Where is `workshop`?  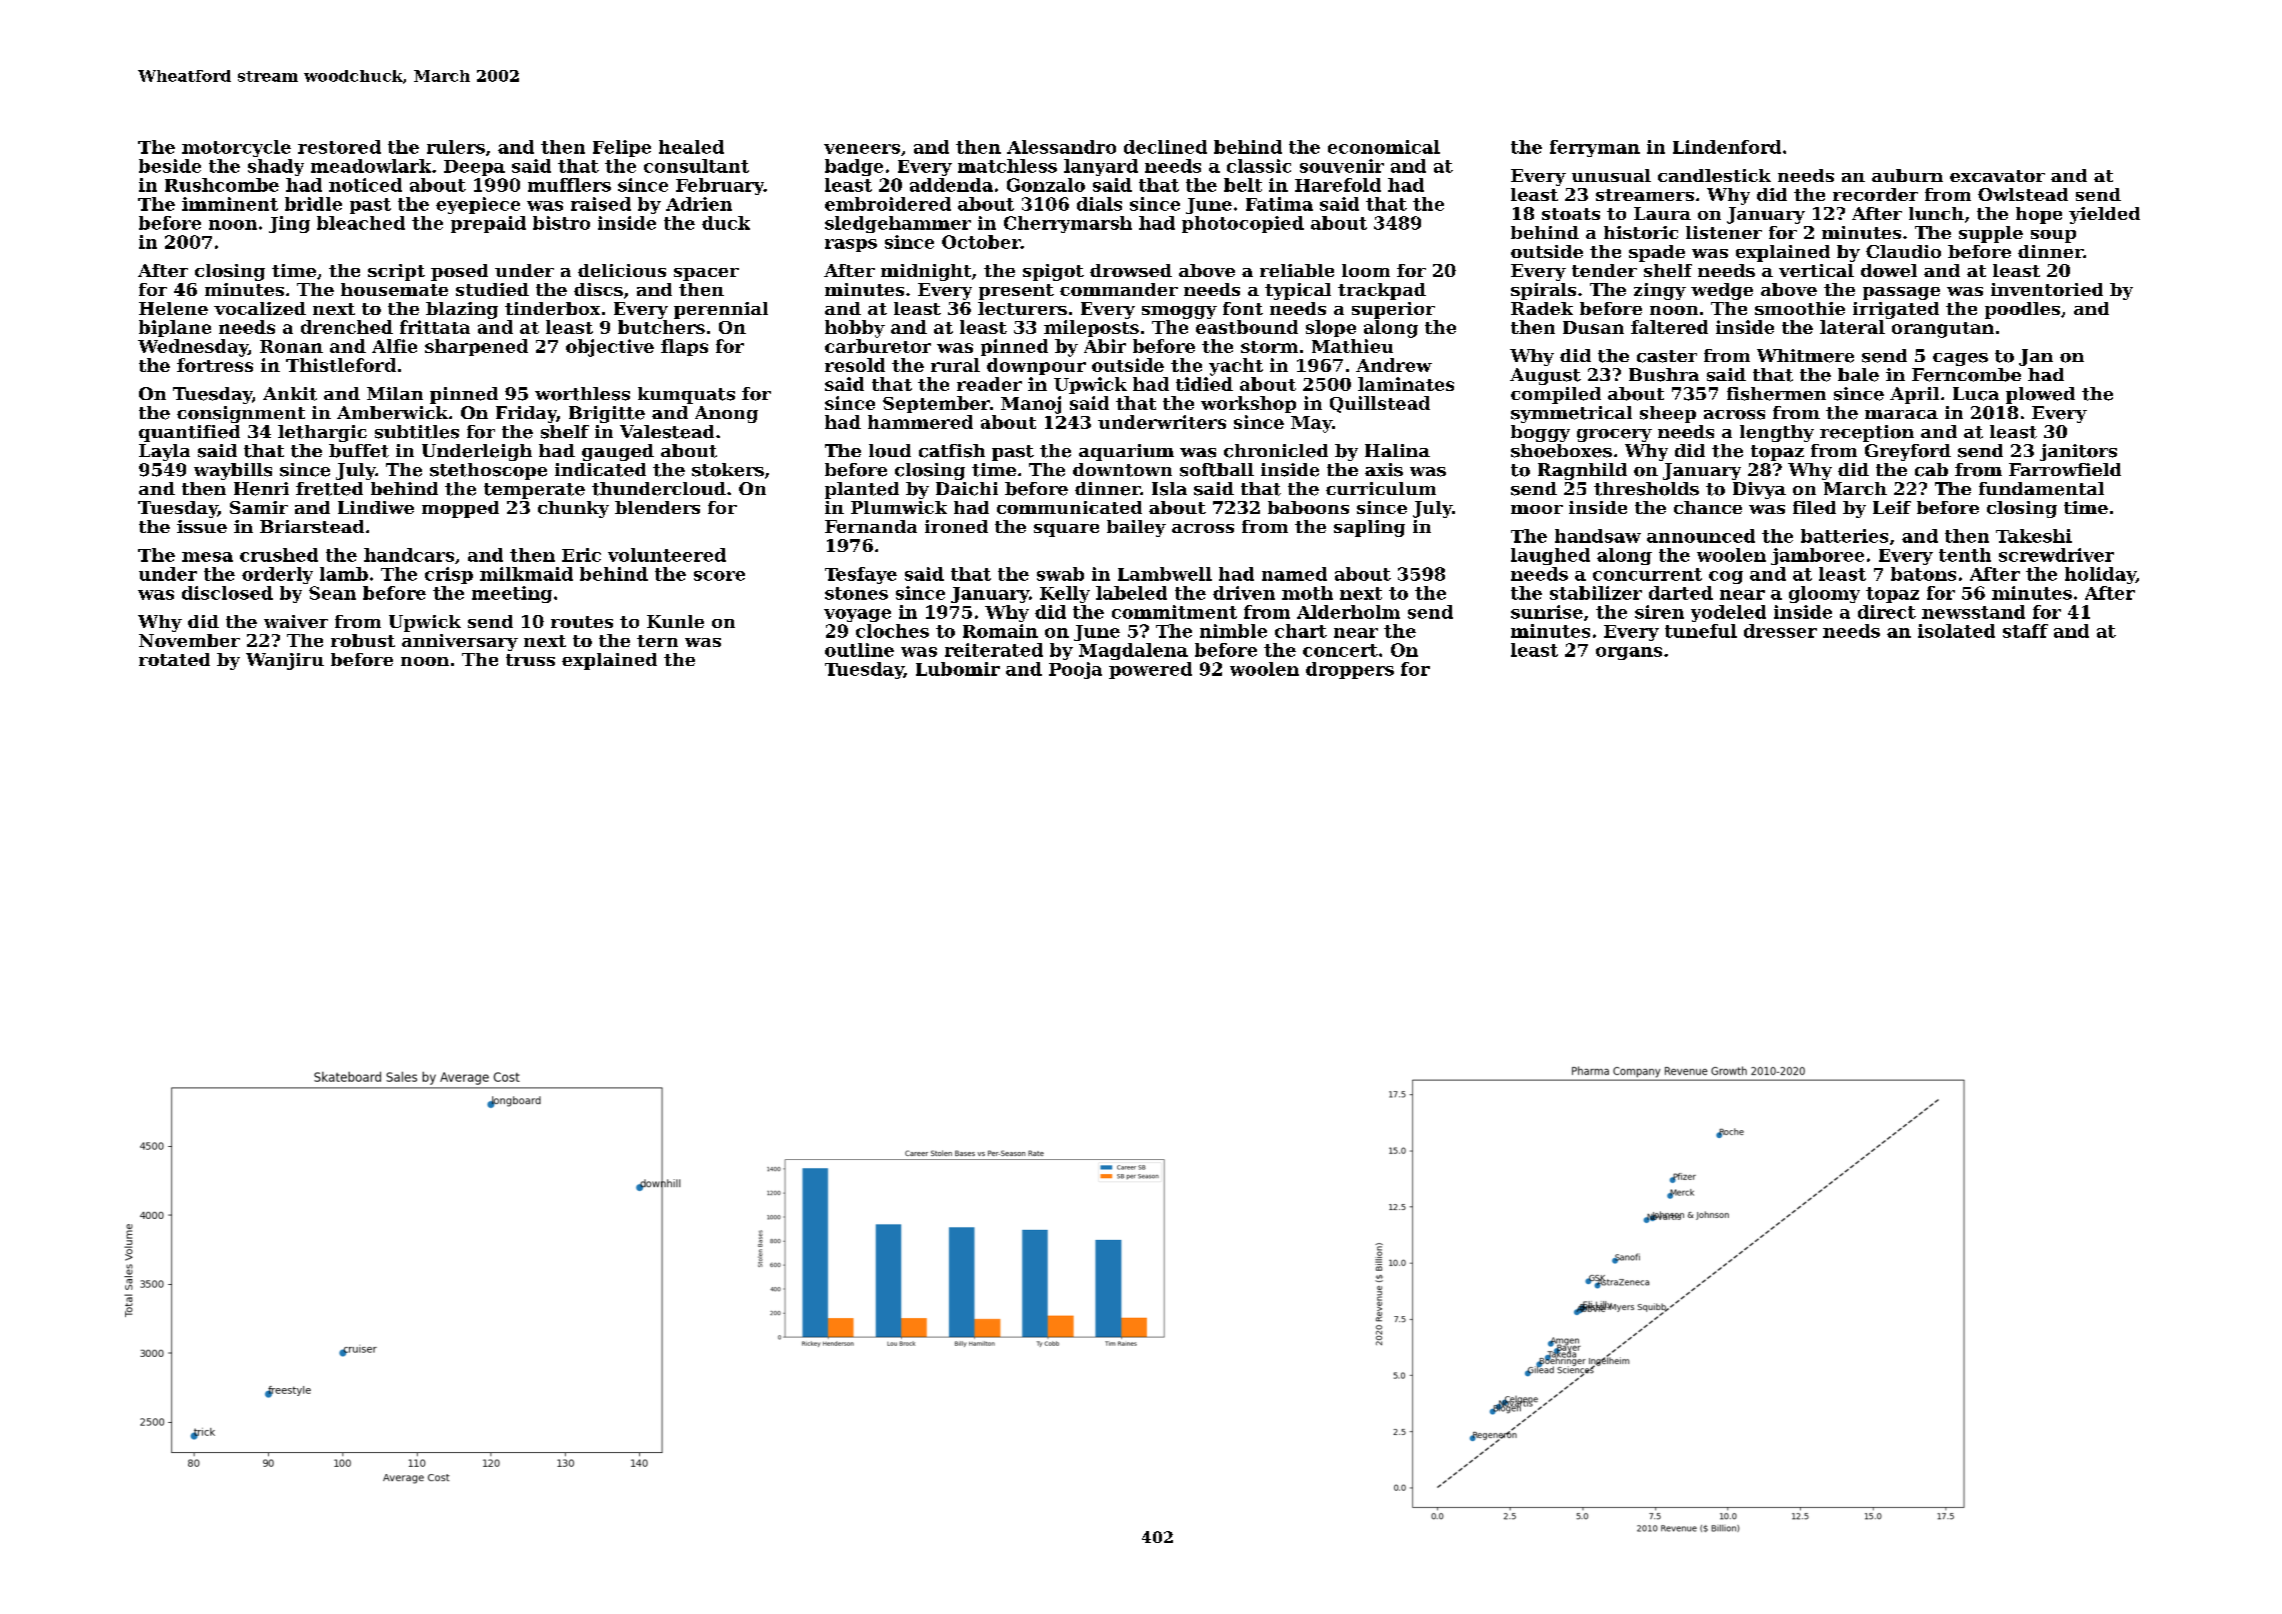 workshop is located at coordinates (1248, 404).
